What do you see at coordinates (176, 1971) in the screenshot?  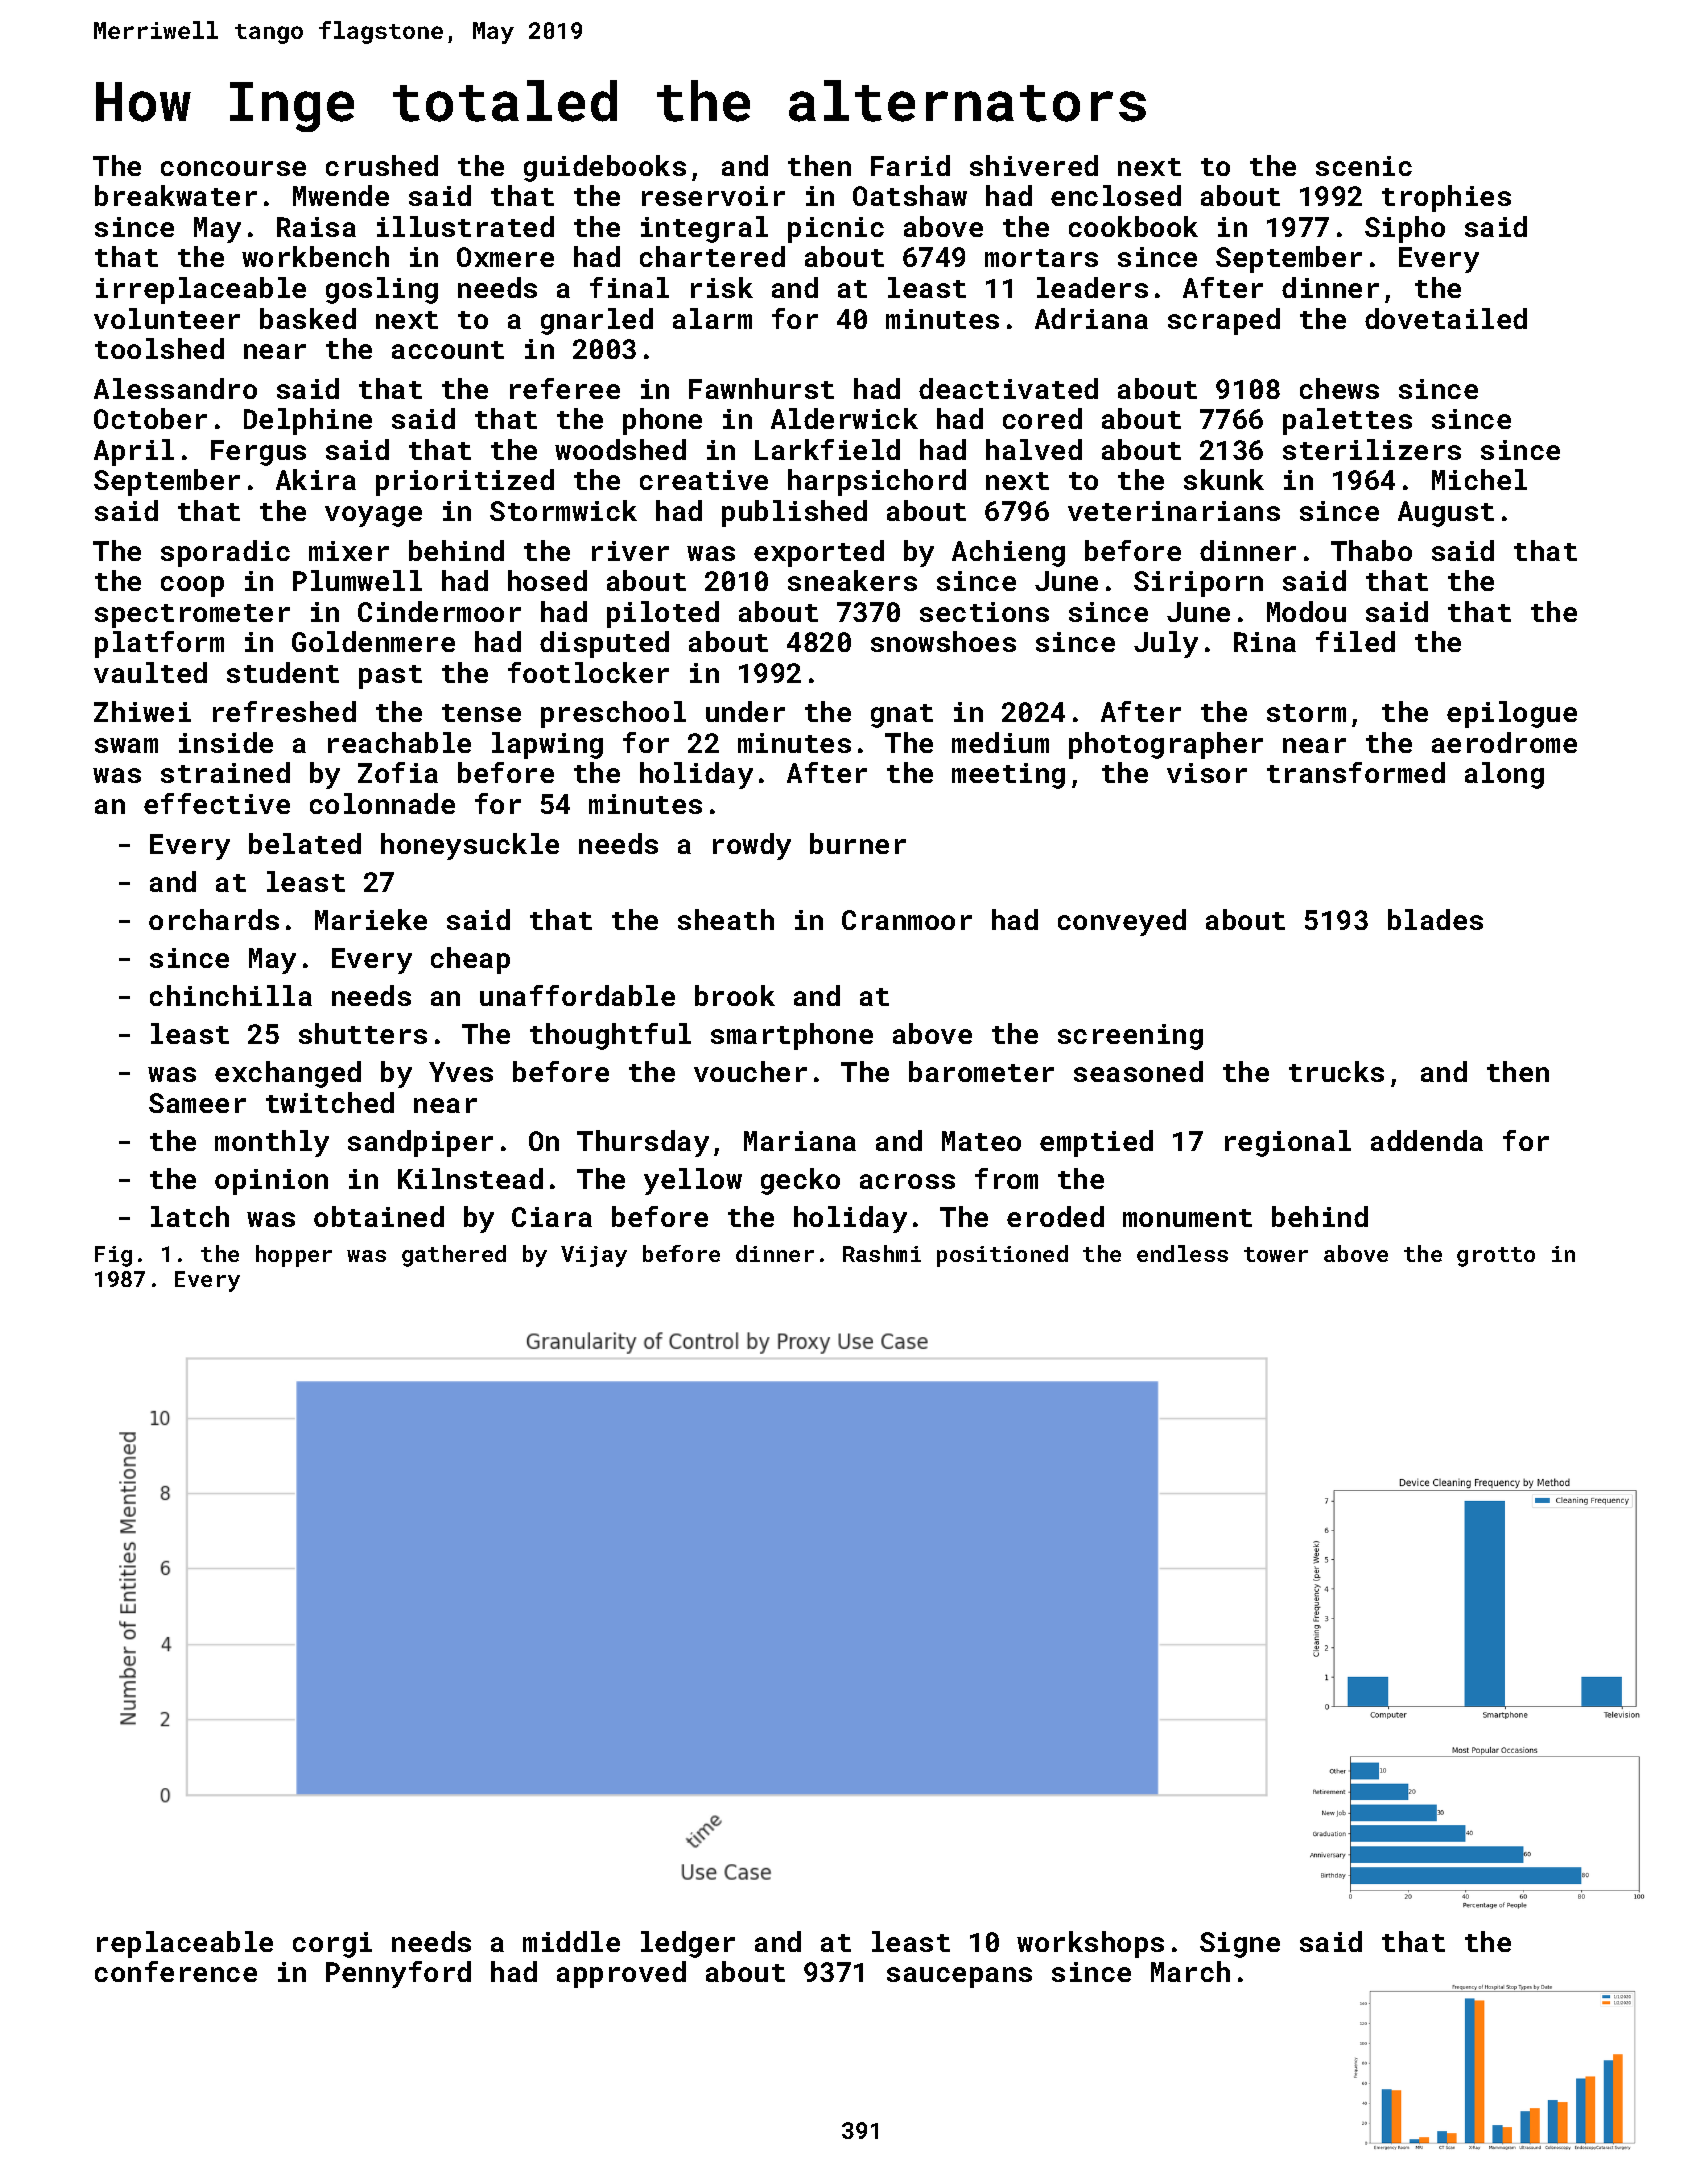 I see `conference` at bounding box center [176, 1971].
